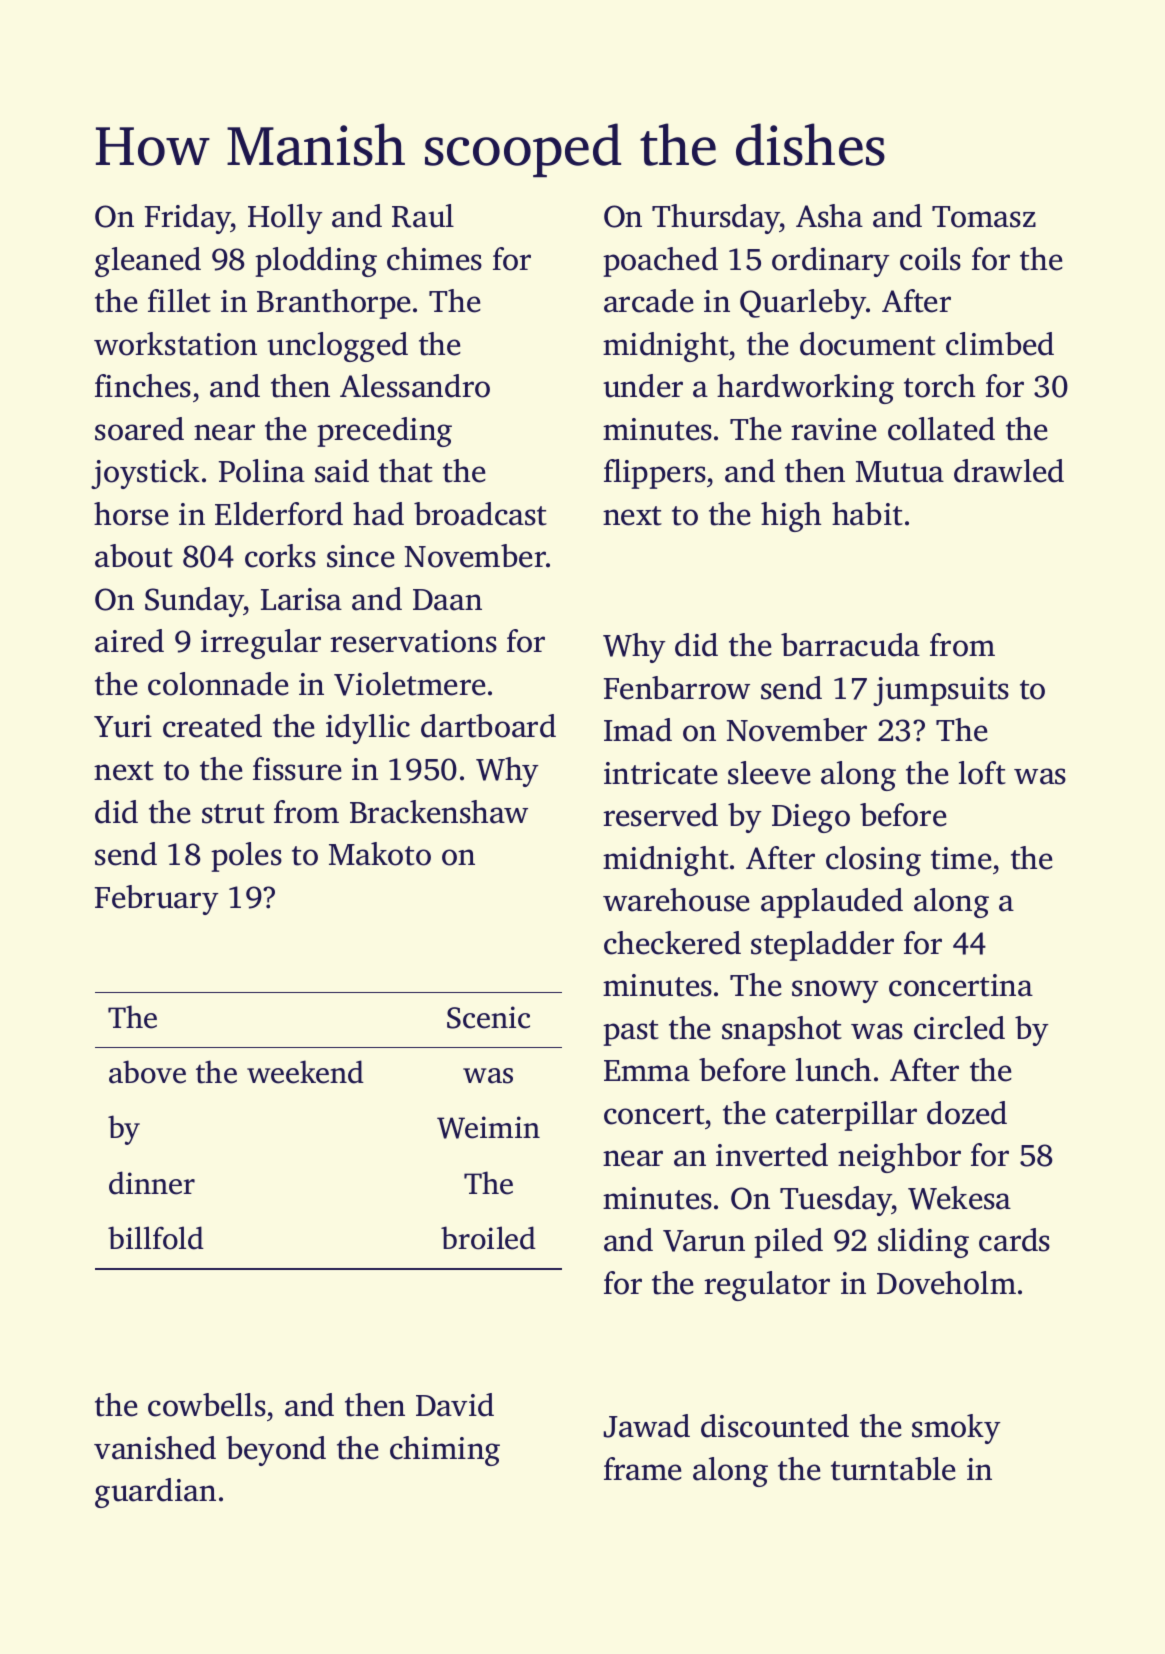 Image resolution: width=1165 pixels, height=1654 pixels. I want to click on inverted, so click(772, 1155).
